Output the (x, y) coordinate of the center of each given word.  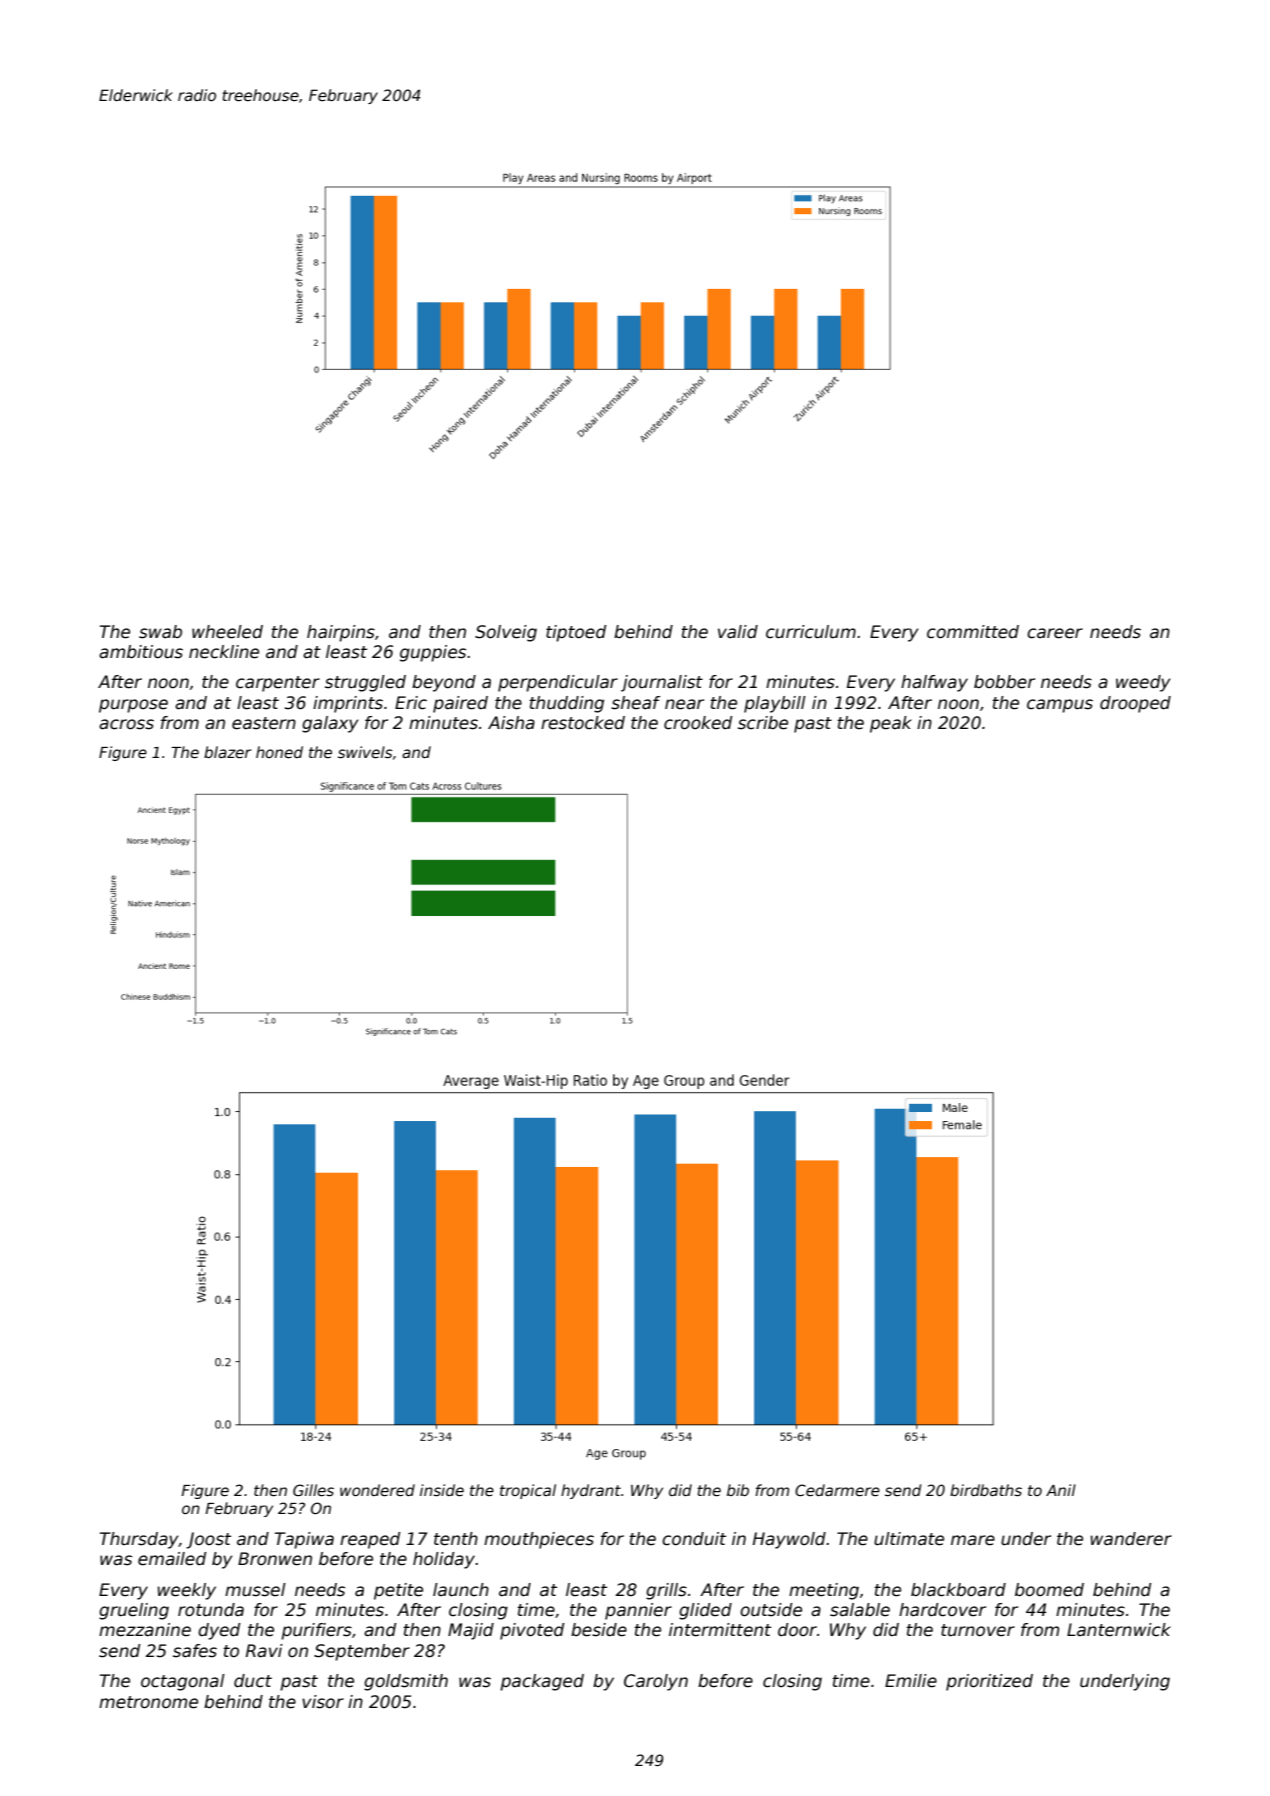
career (1055, 633)
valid (738, 632)
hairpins (341, 633)
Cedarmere (837, 1490)
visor (323, 1702)
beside (599, 1630)
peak (891, 724)
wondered (377, 1490)
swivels (365, 752)
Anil (1061, 1490)
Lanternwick (1119, 1630)
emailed (172, 1559)
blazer (227, 752)
